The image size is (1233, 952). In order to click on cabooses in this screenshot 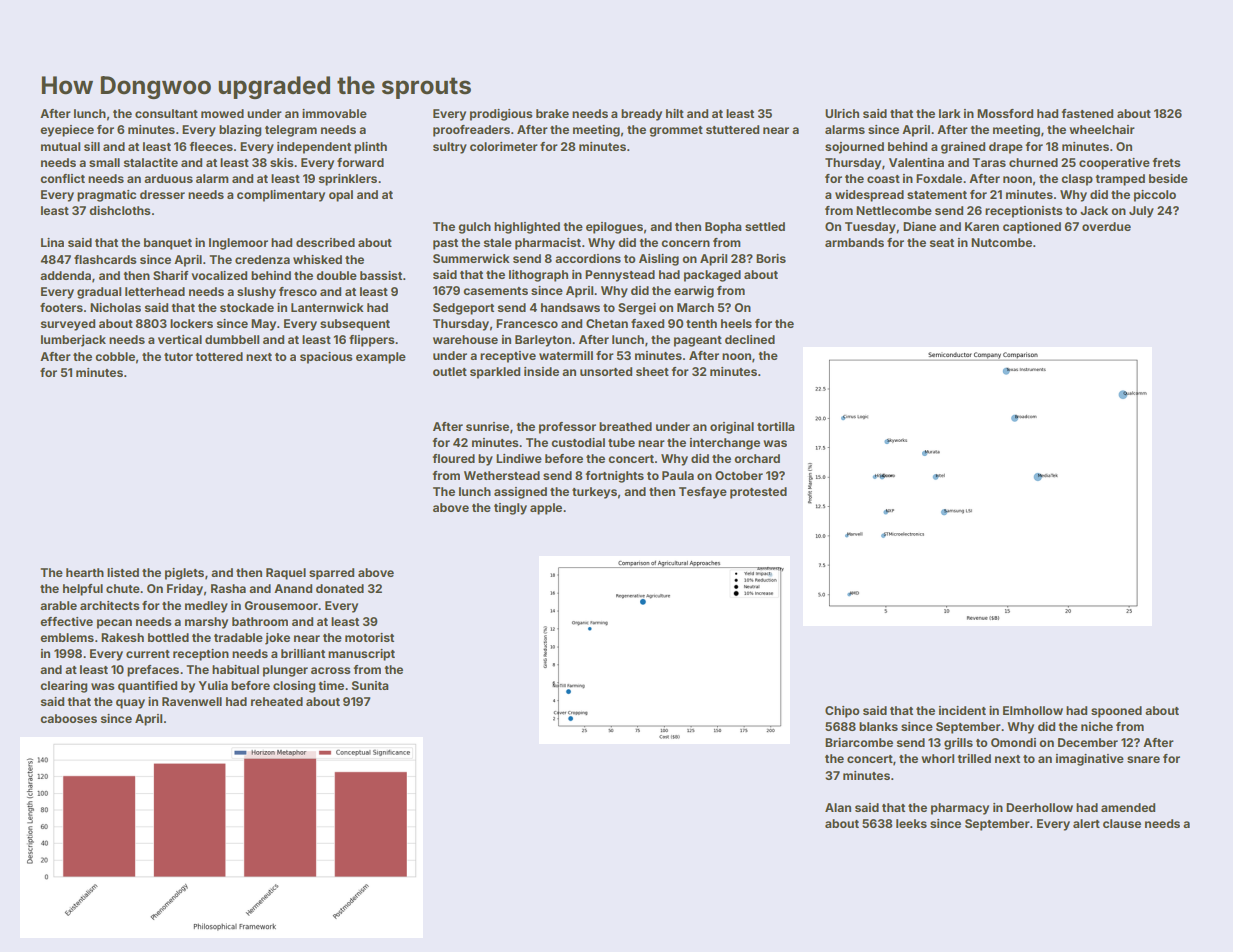, I will do `click(68, 718)`.
